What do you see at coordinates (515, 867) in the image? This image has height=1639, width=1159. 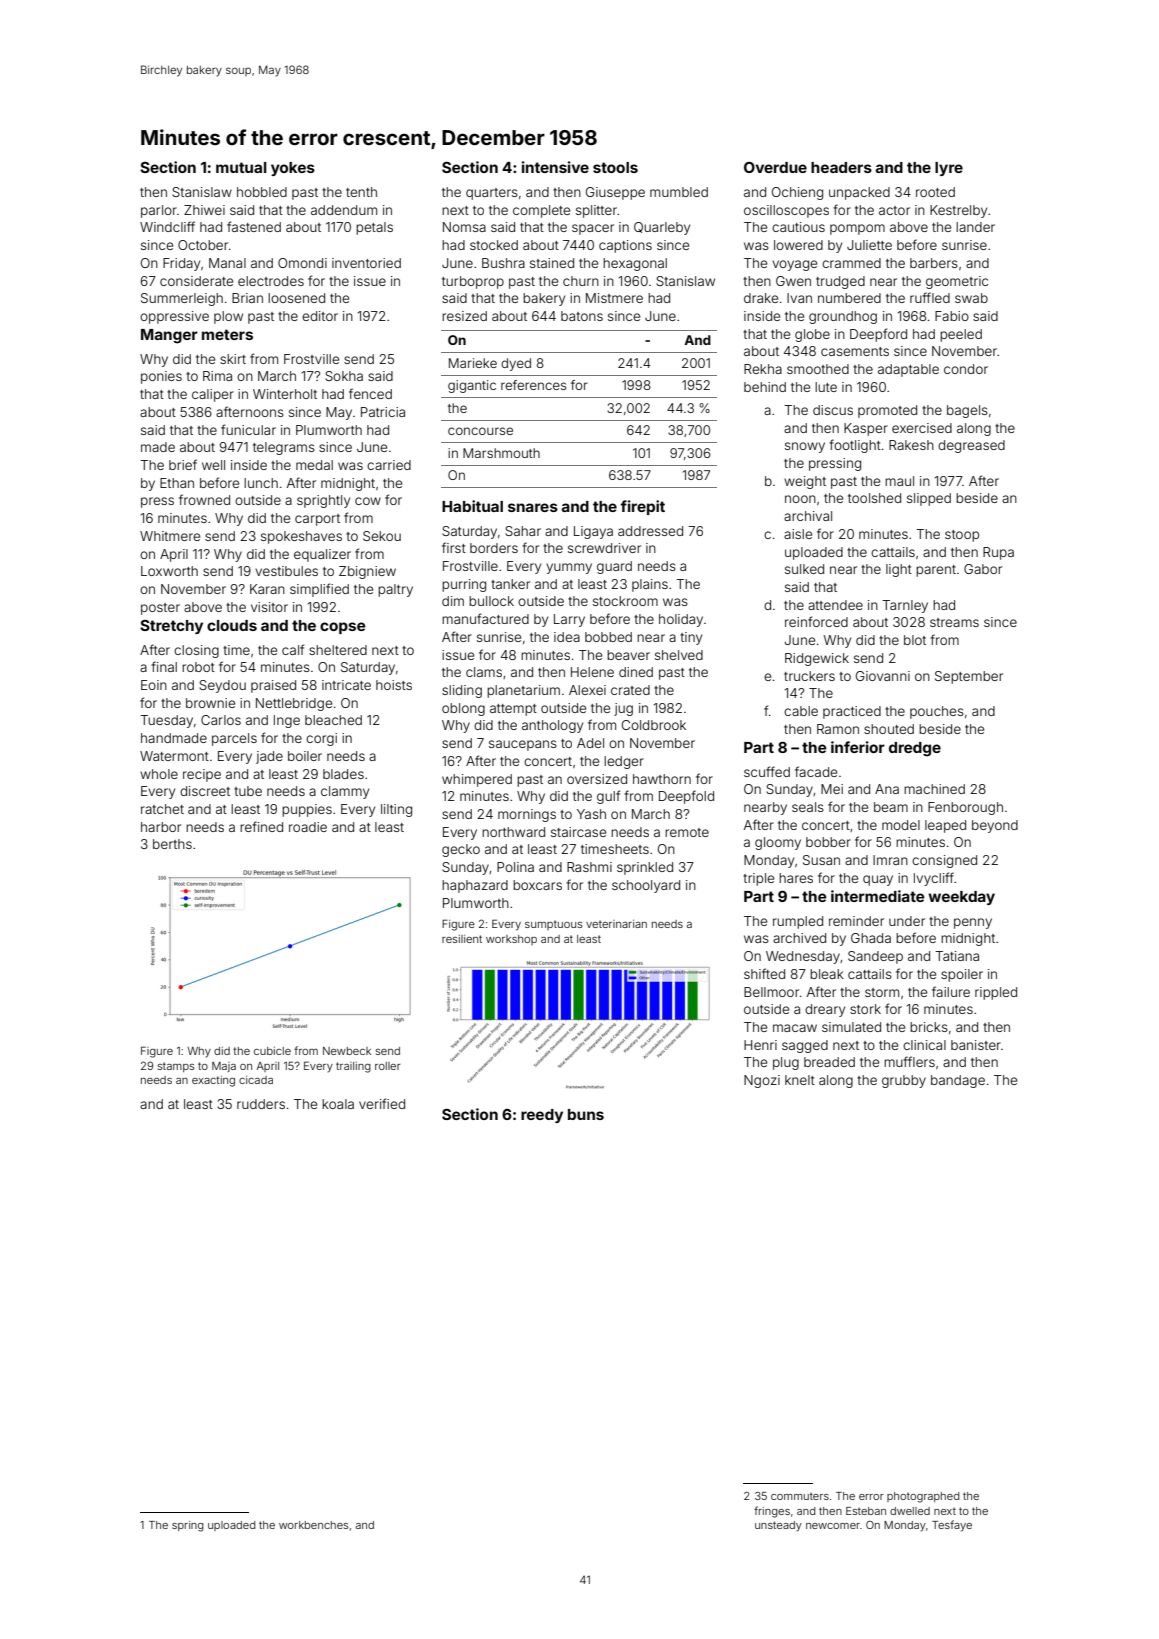 I see `Polina` at bounding box center [515, 867].
